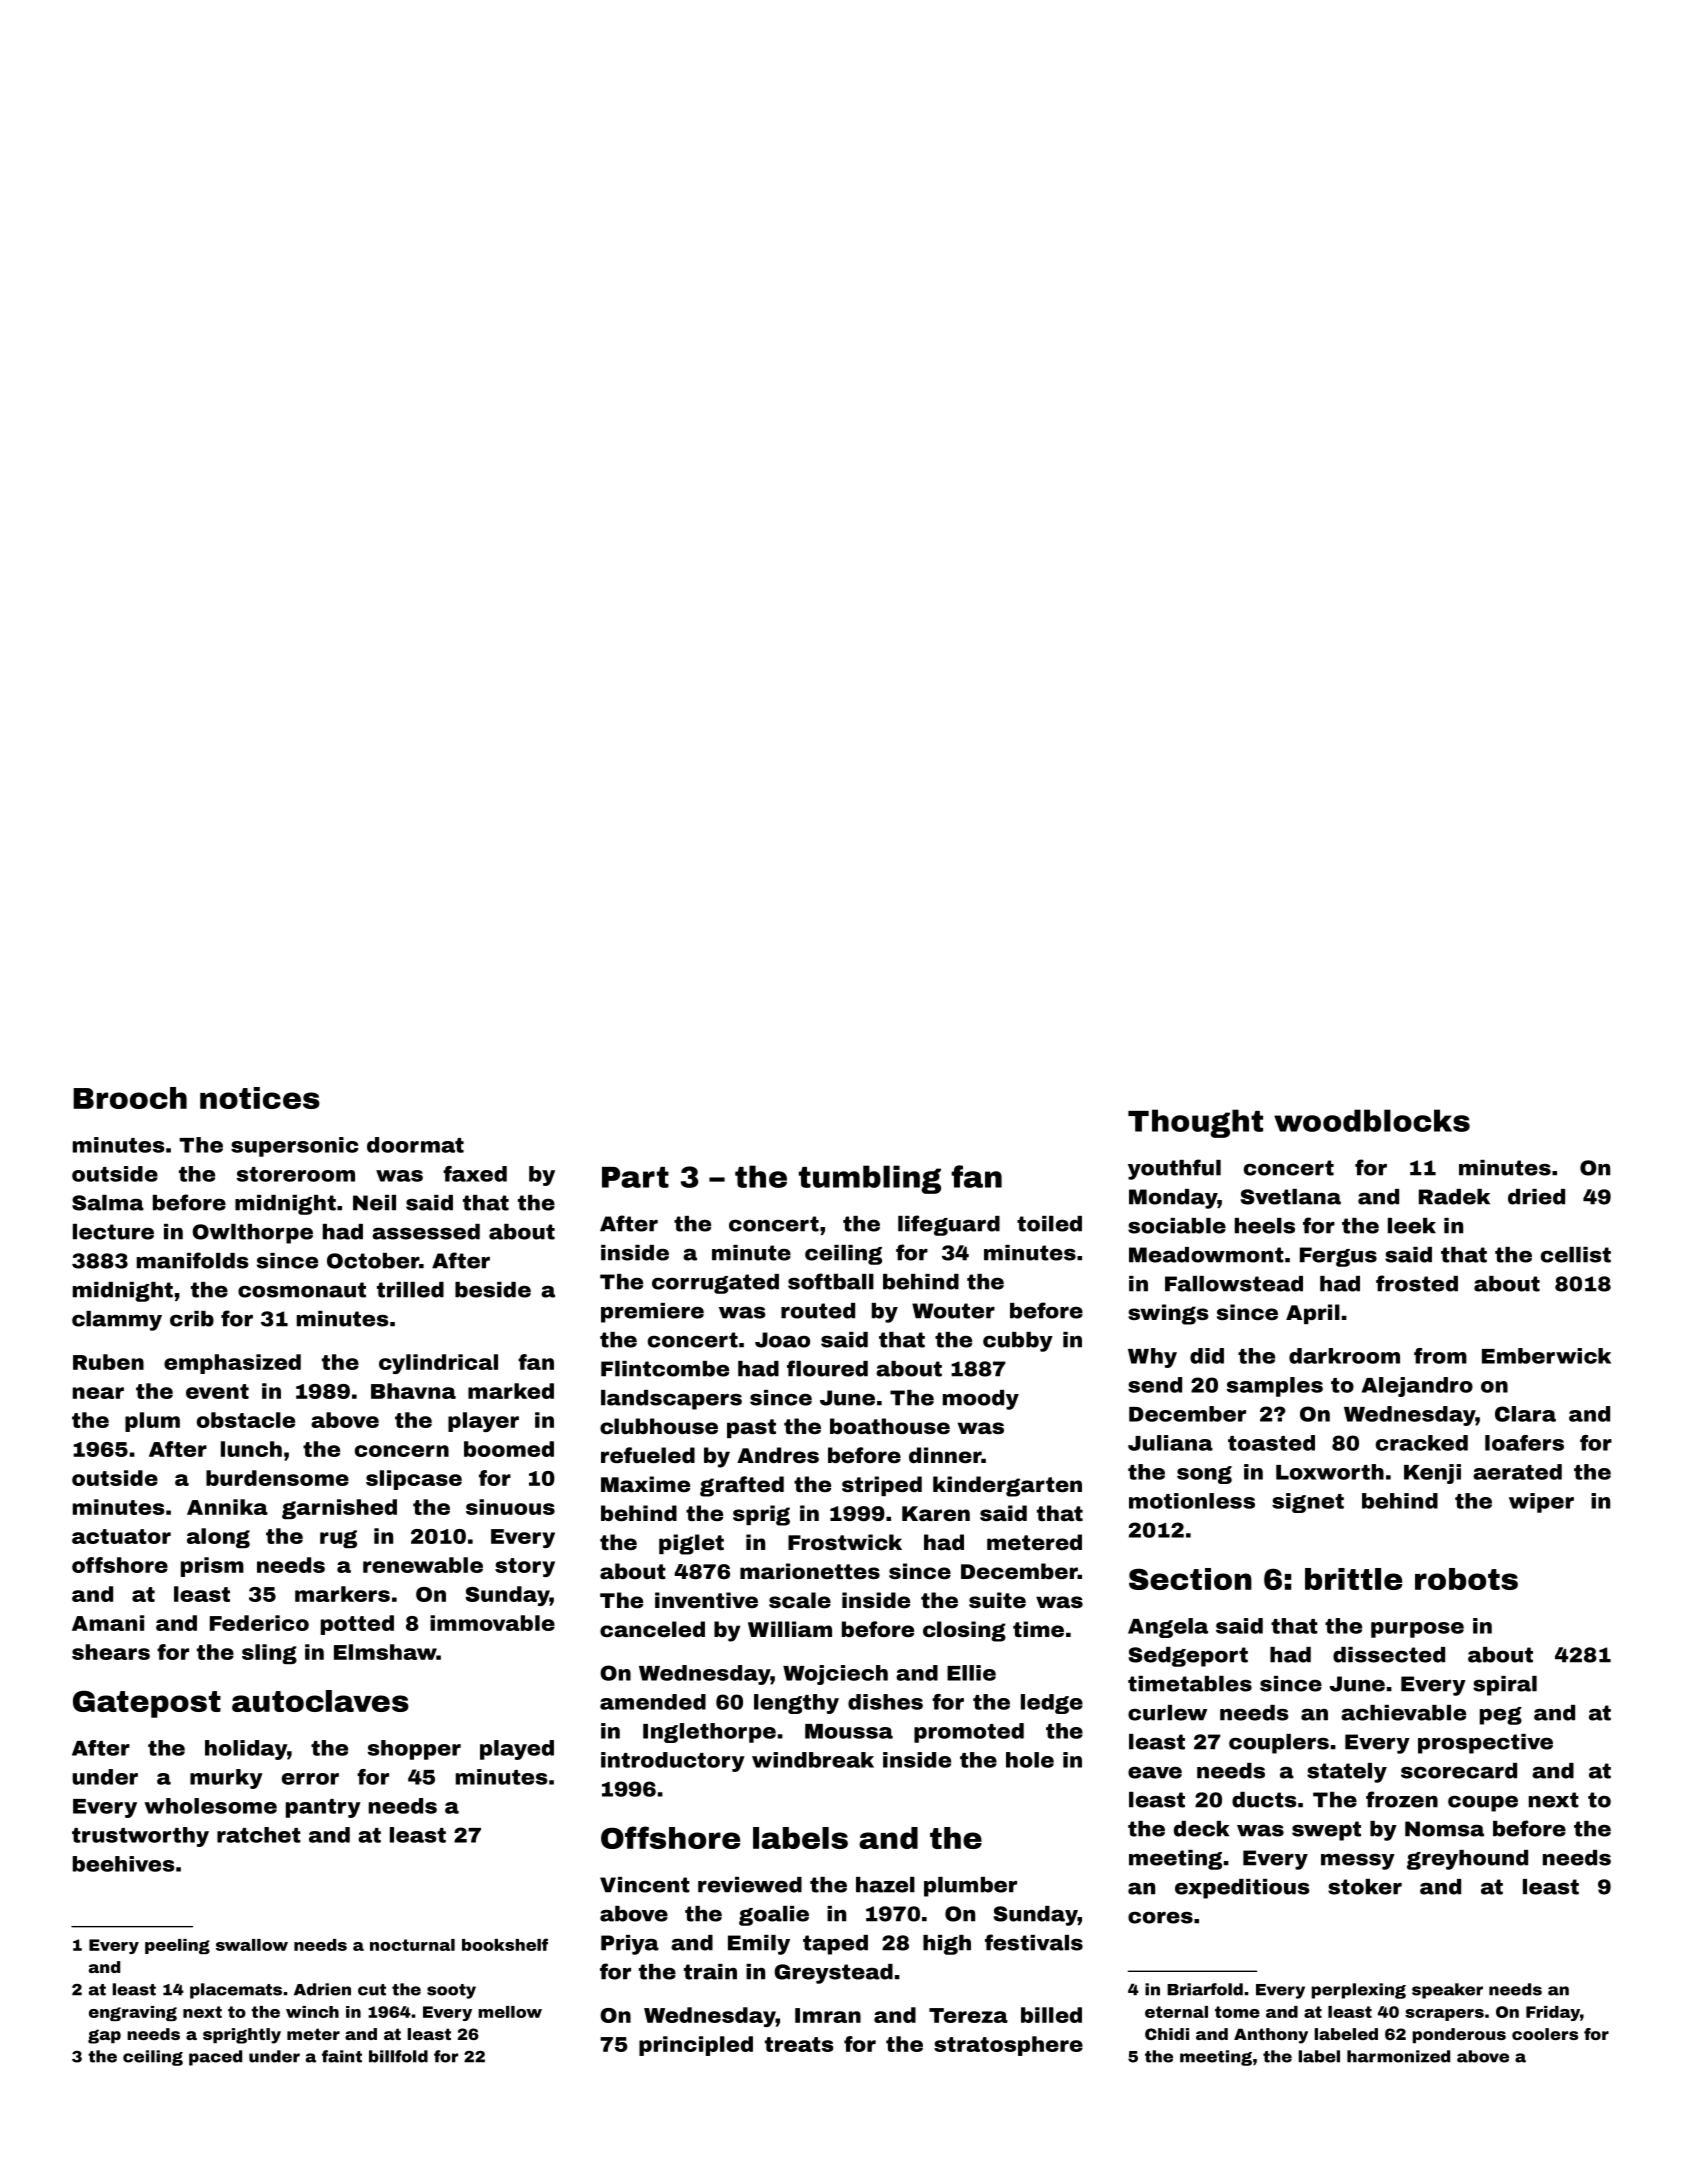 The height and width of the screenshot is (2178, 1683). What do you see at coordinates (890, 1426) in the screenshot?
I see `boathouse` at bounding box center [890, 1426].
